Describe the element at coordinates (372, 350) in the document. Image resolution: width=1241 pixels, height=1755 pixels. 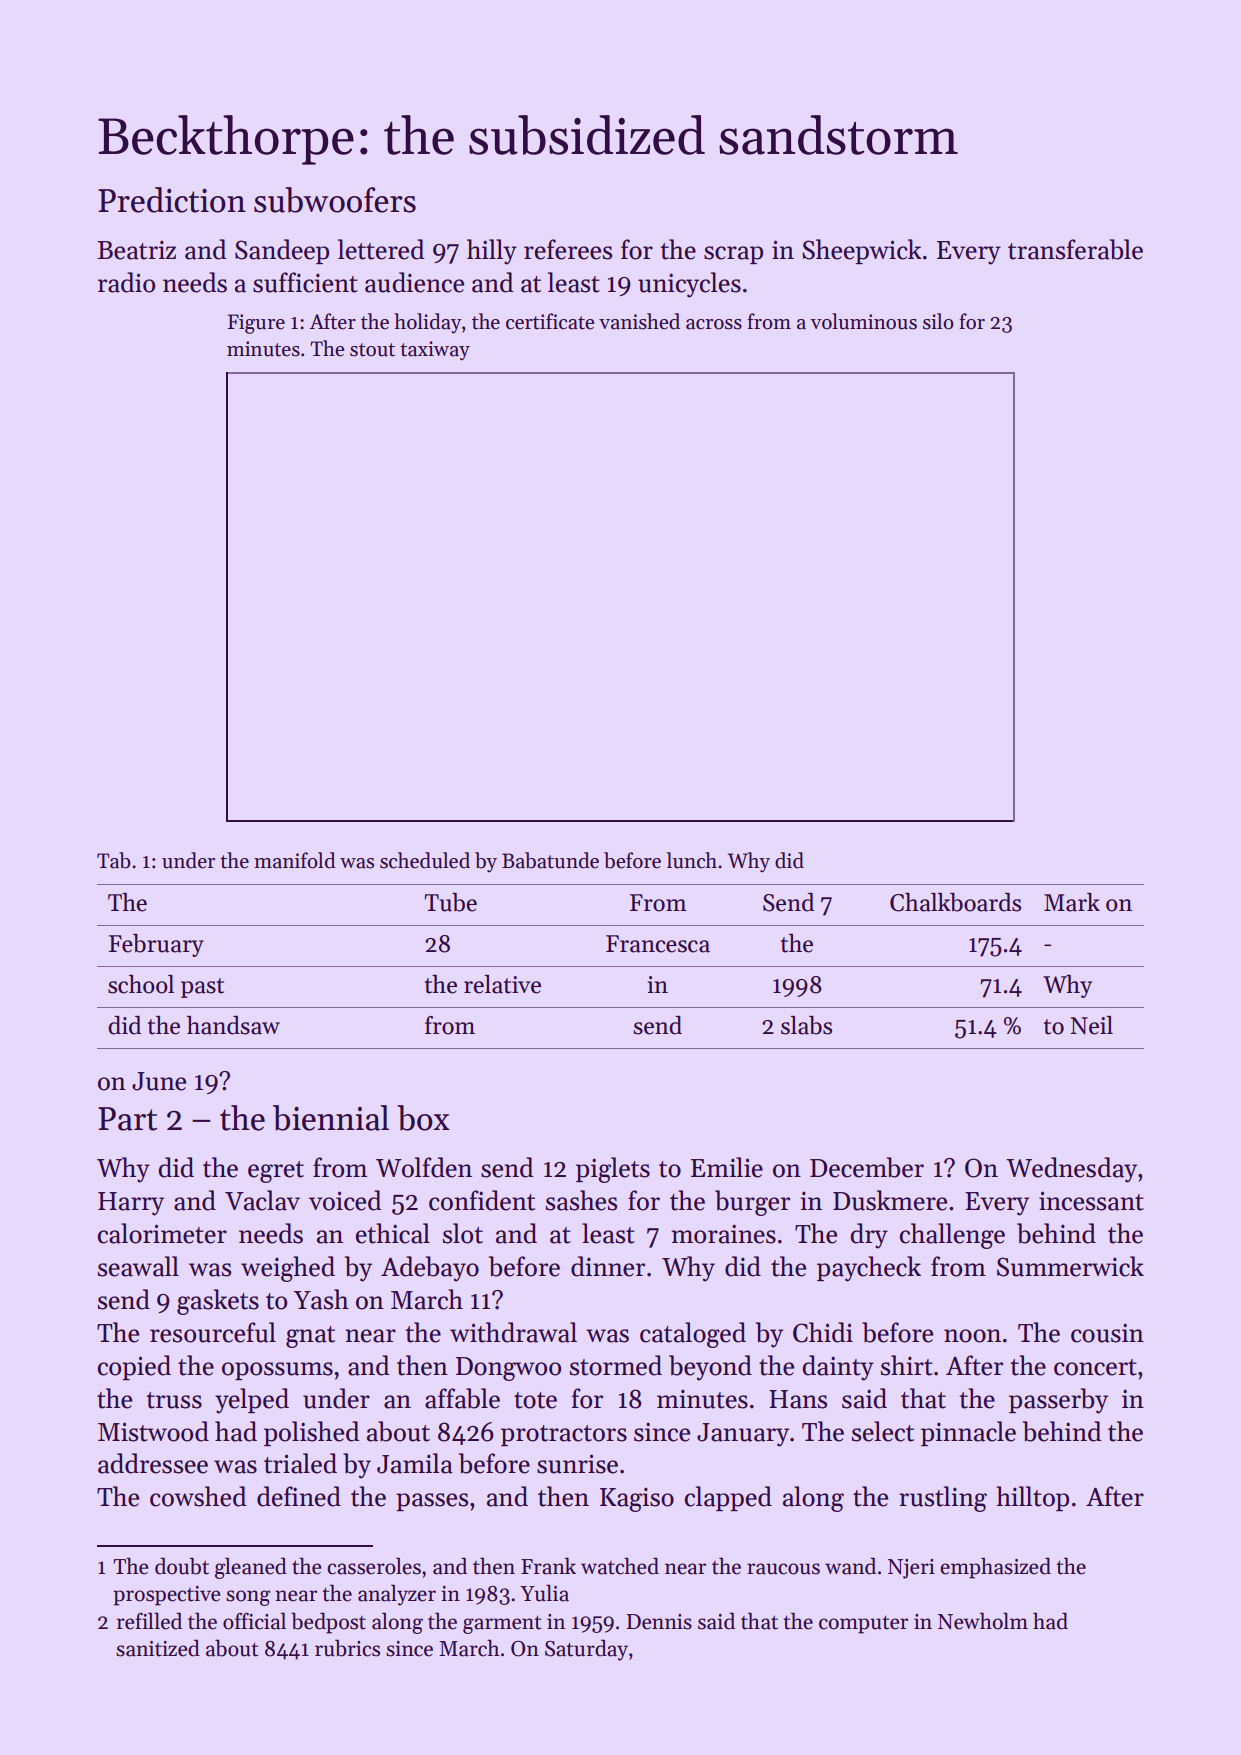
I see `stout` at that location.
